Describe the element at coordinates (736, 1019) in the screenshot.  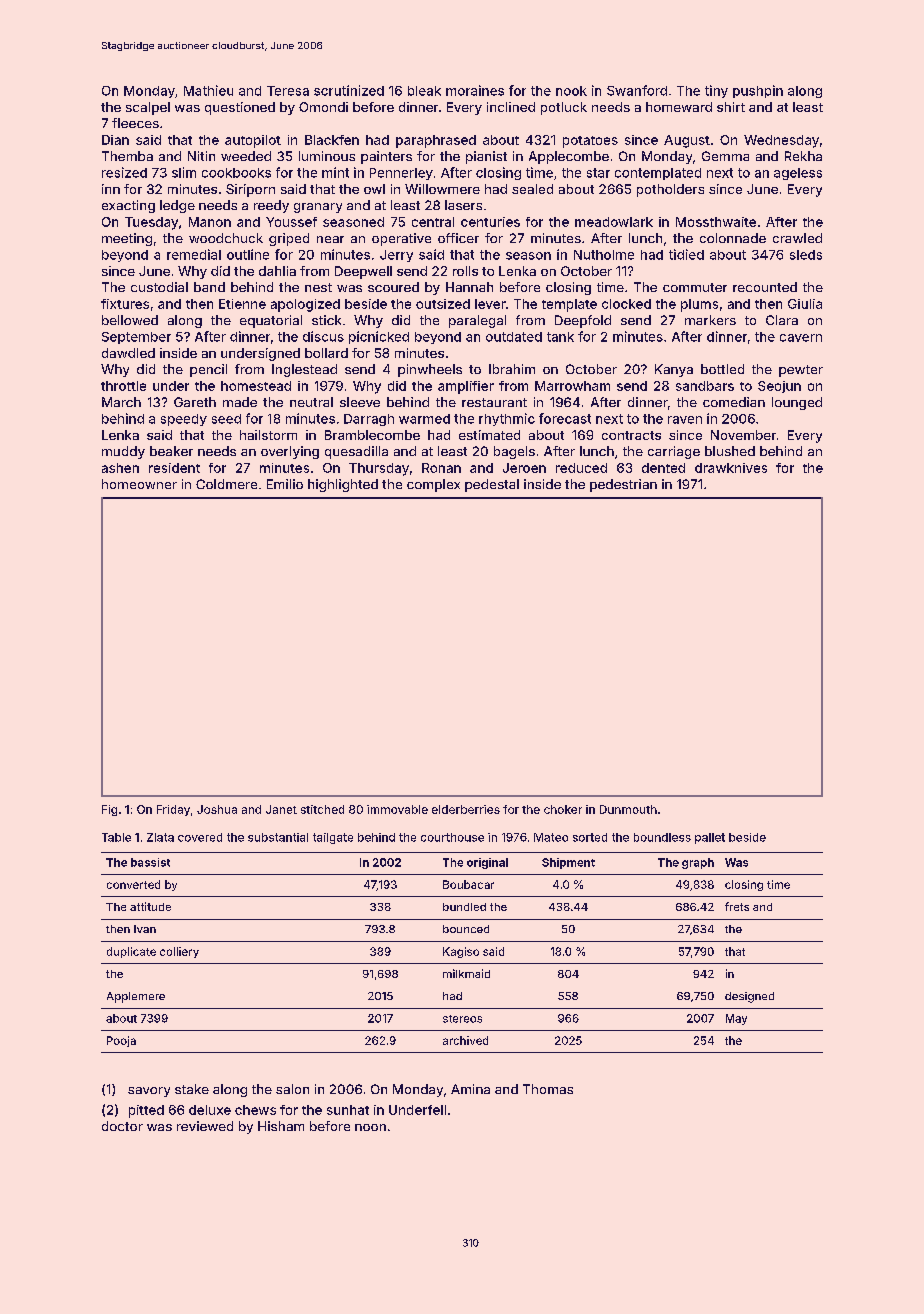
I see `May` at that location.
